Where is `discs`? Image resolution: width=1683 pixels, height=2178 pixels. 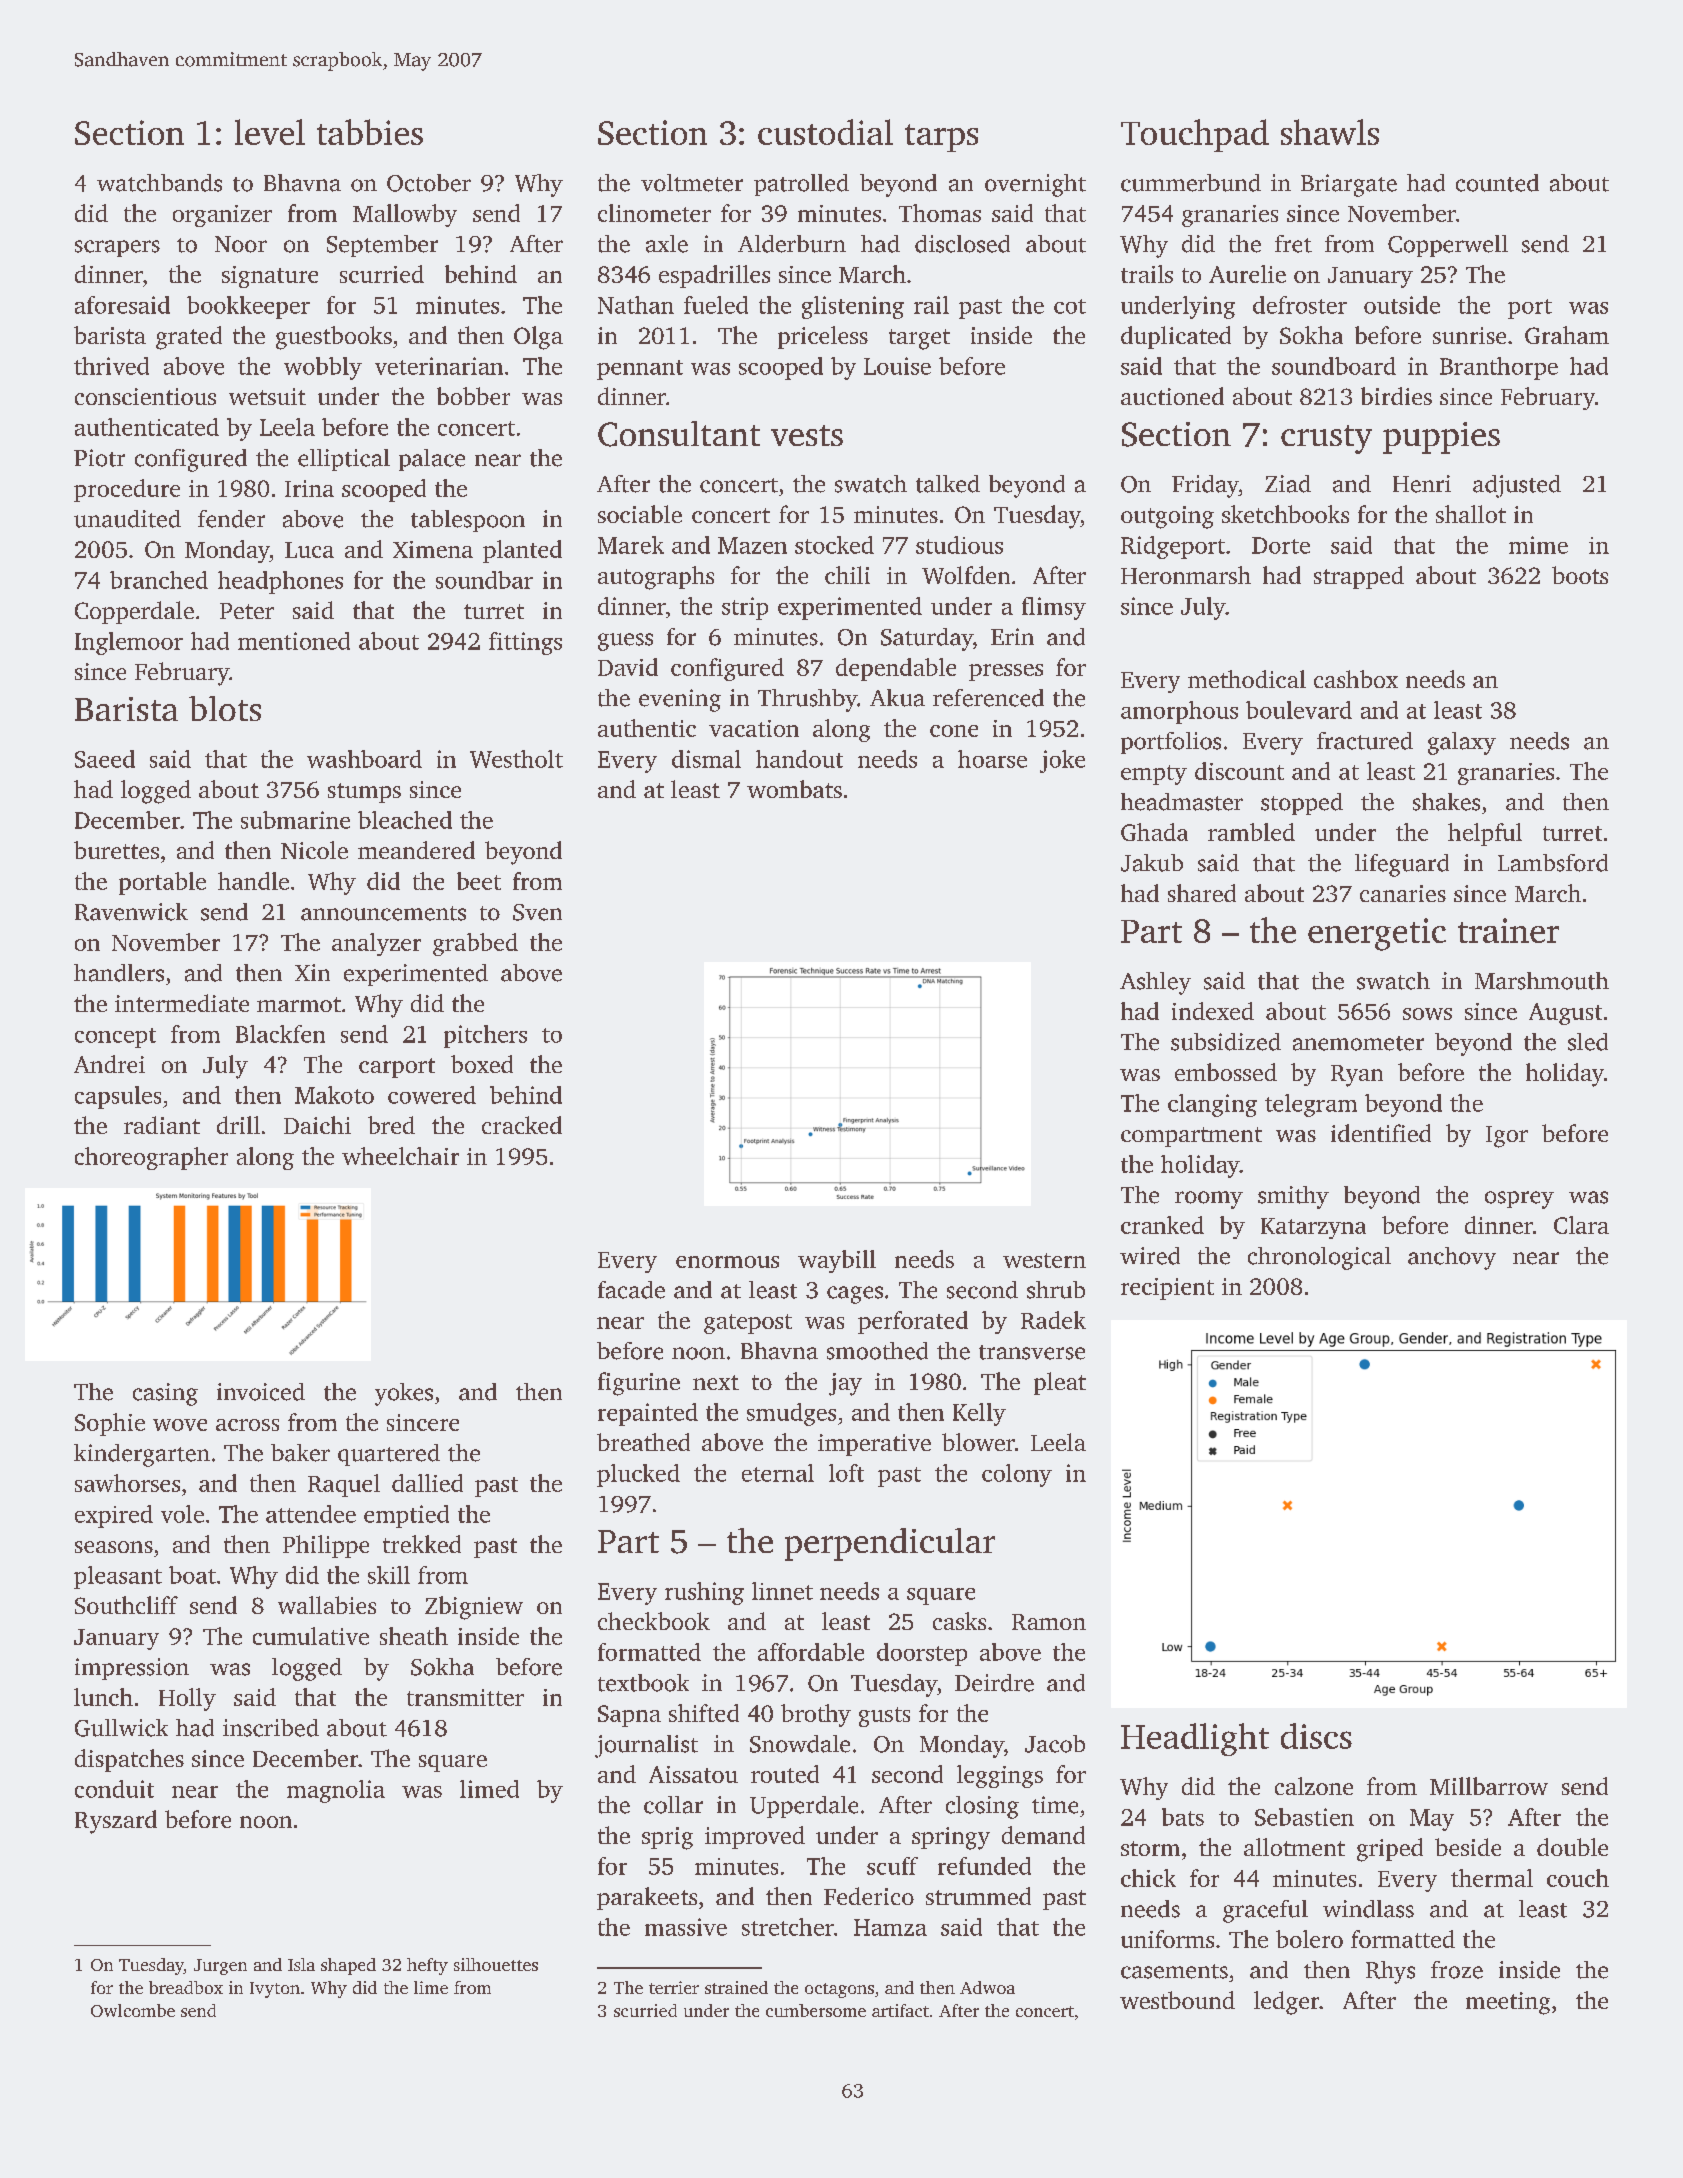 discs is located at coordinates (1316, 1736).
